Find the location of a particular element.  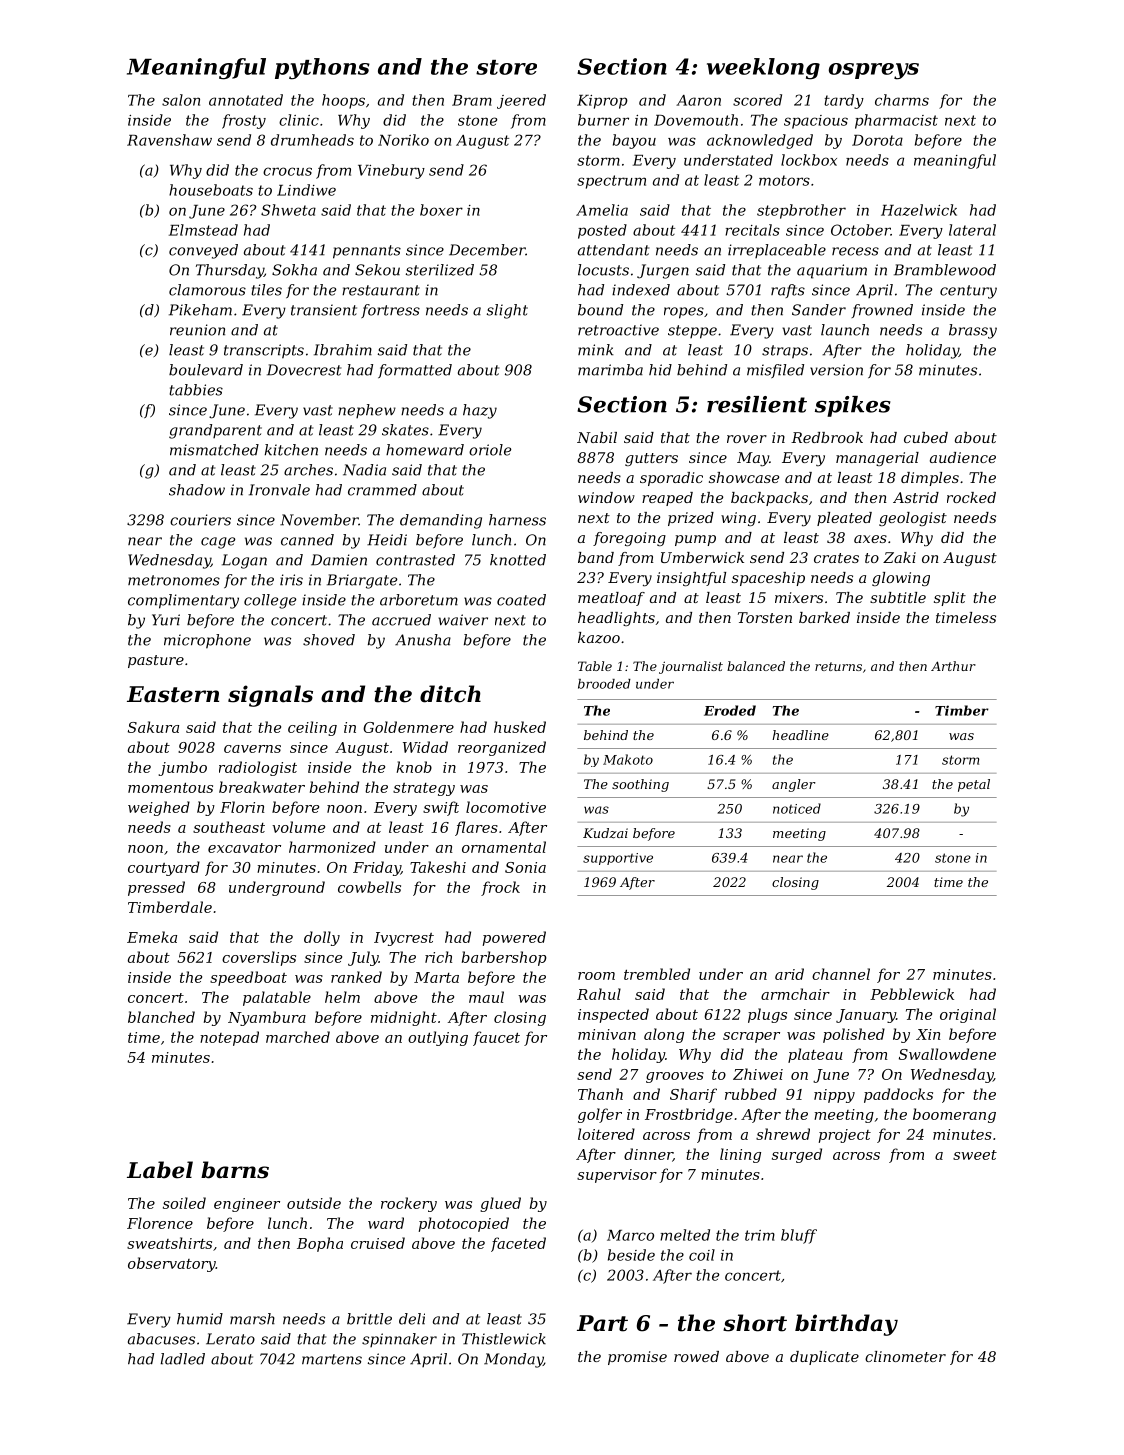

Yuri is located at coordinates (166, 620).
